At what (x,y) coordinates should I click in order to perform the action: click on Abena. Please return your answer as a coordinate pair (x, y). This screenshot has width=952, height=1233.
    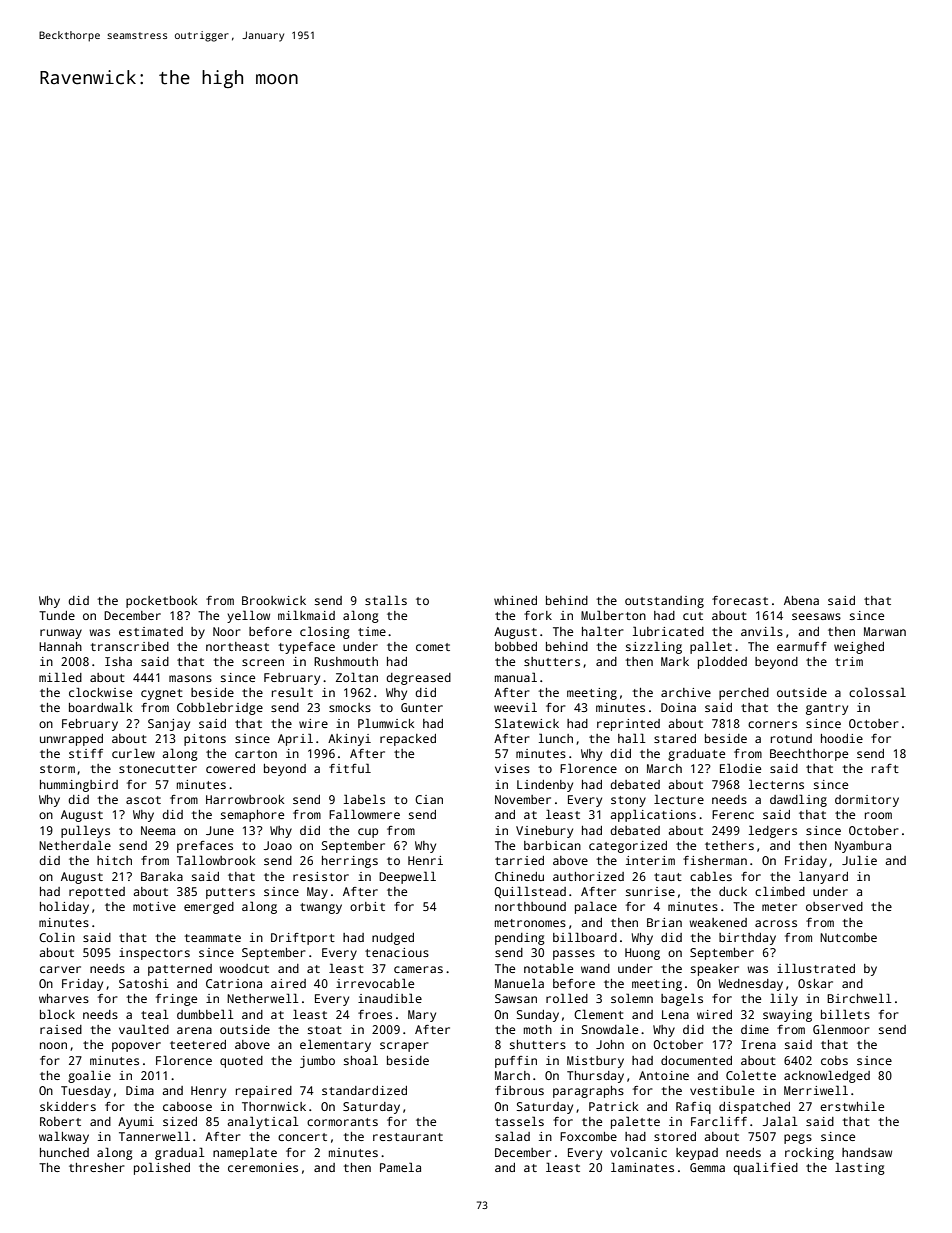
    Looking at the image, I should click on (801, 600).
